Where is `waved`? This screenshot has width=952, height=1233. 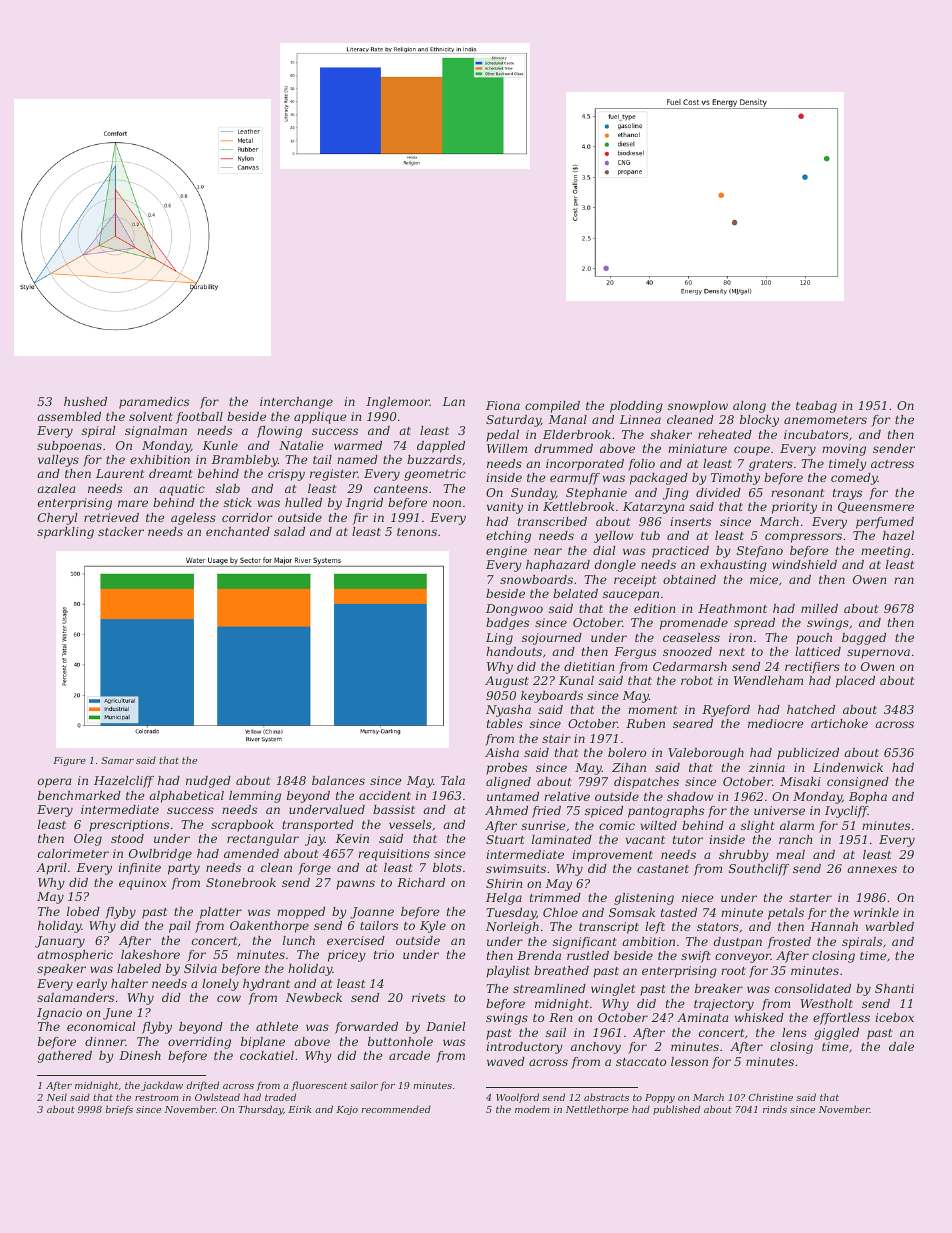 waved is located at coordinates (506, 1061).
